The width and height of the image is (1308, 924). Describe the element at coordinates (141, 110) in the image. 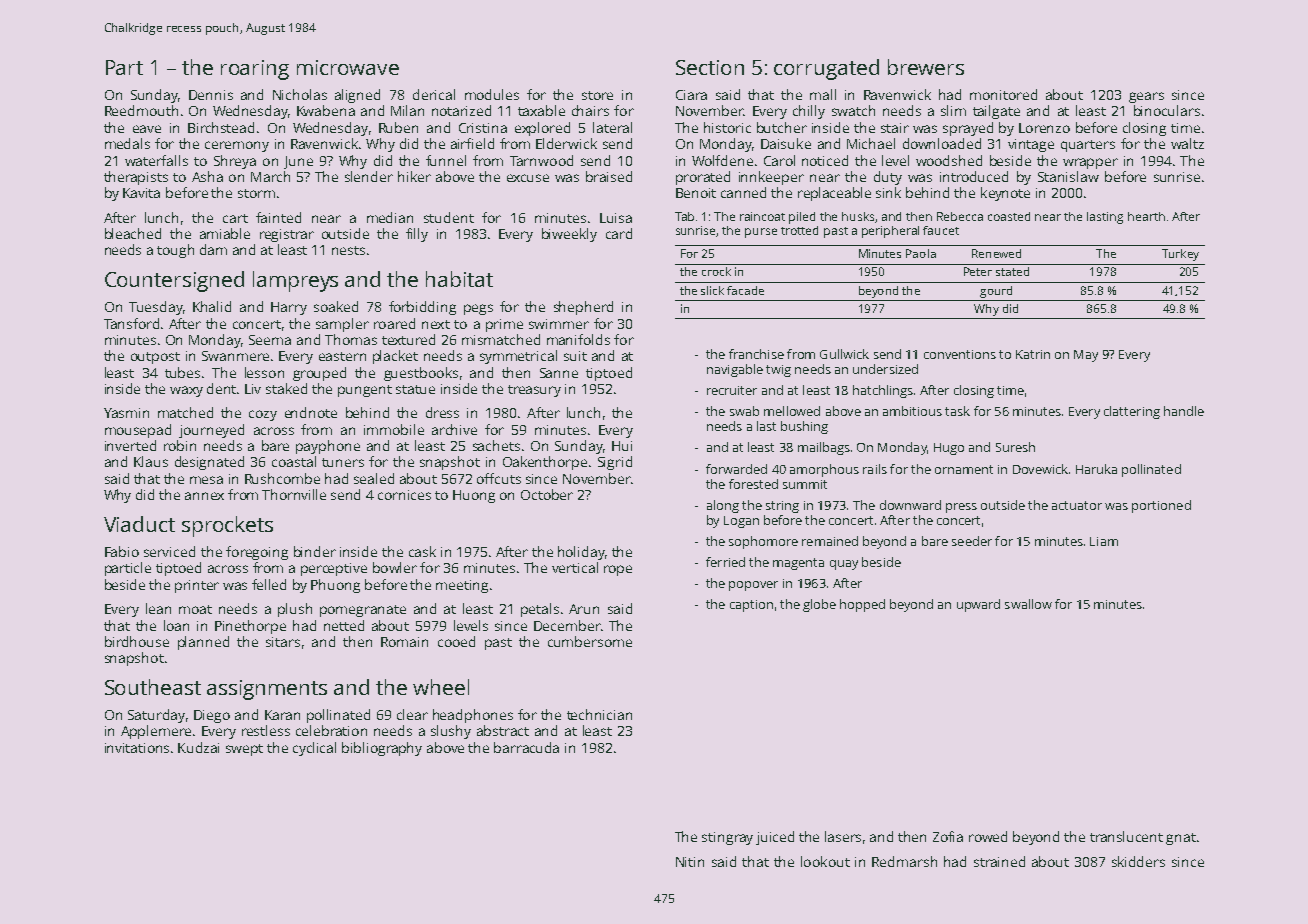

I see `Reedmouth` at that location.
